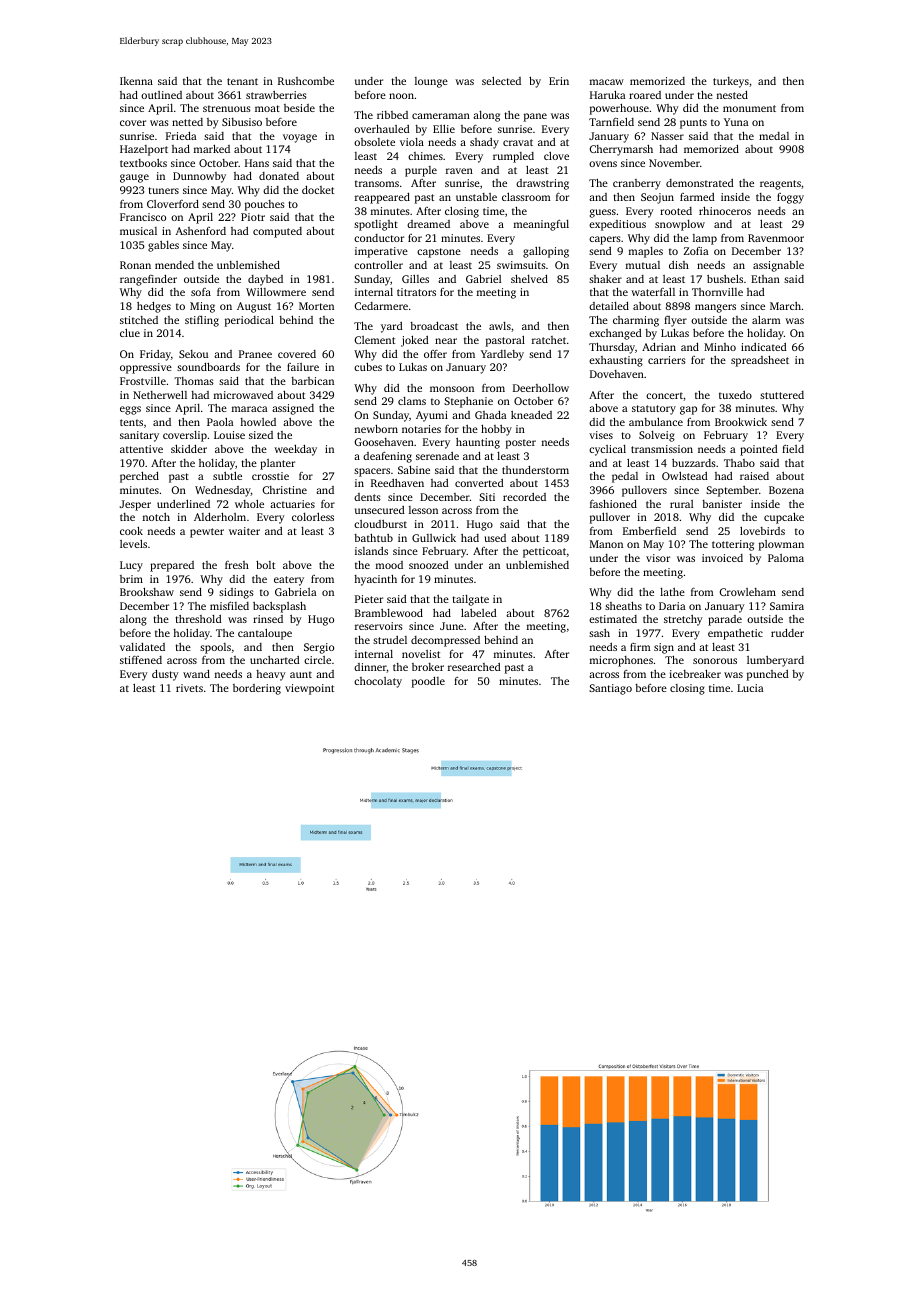  What do you see at coordinates (607, 82) in the page?
I see `macaw` at bounding box center [607, 82].
